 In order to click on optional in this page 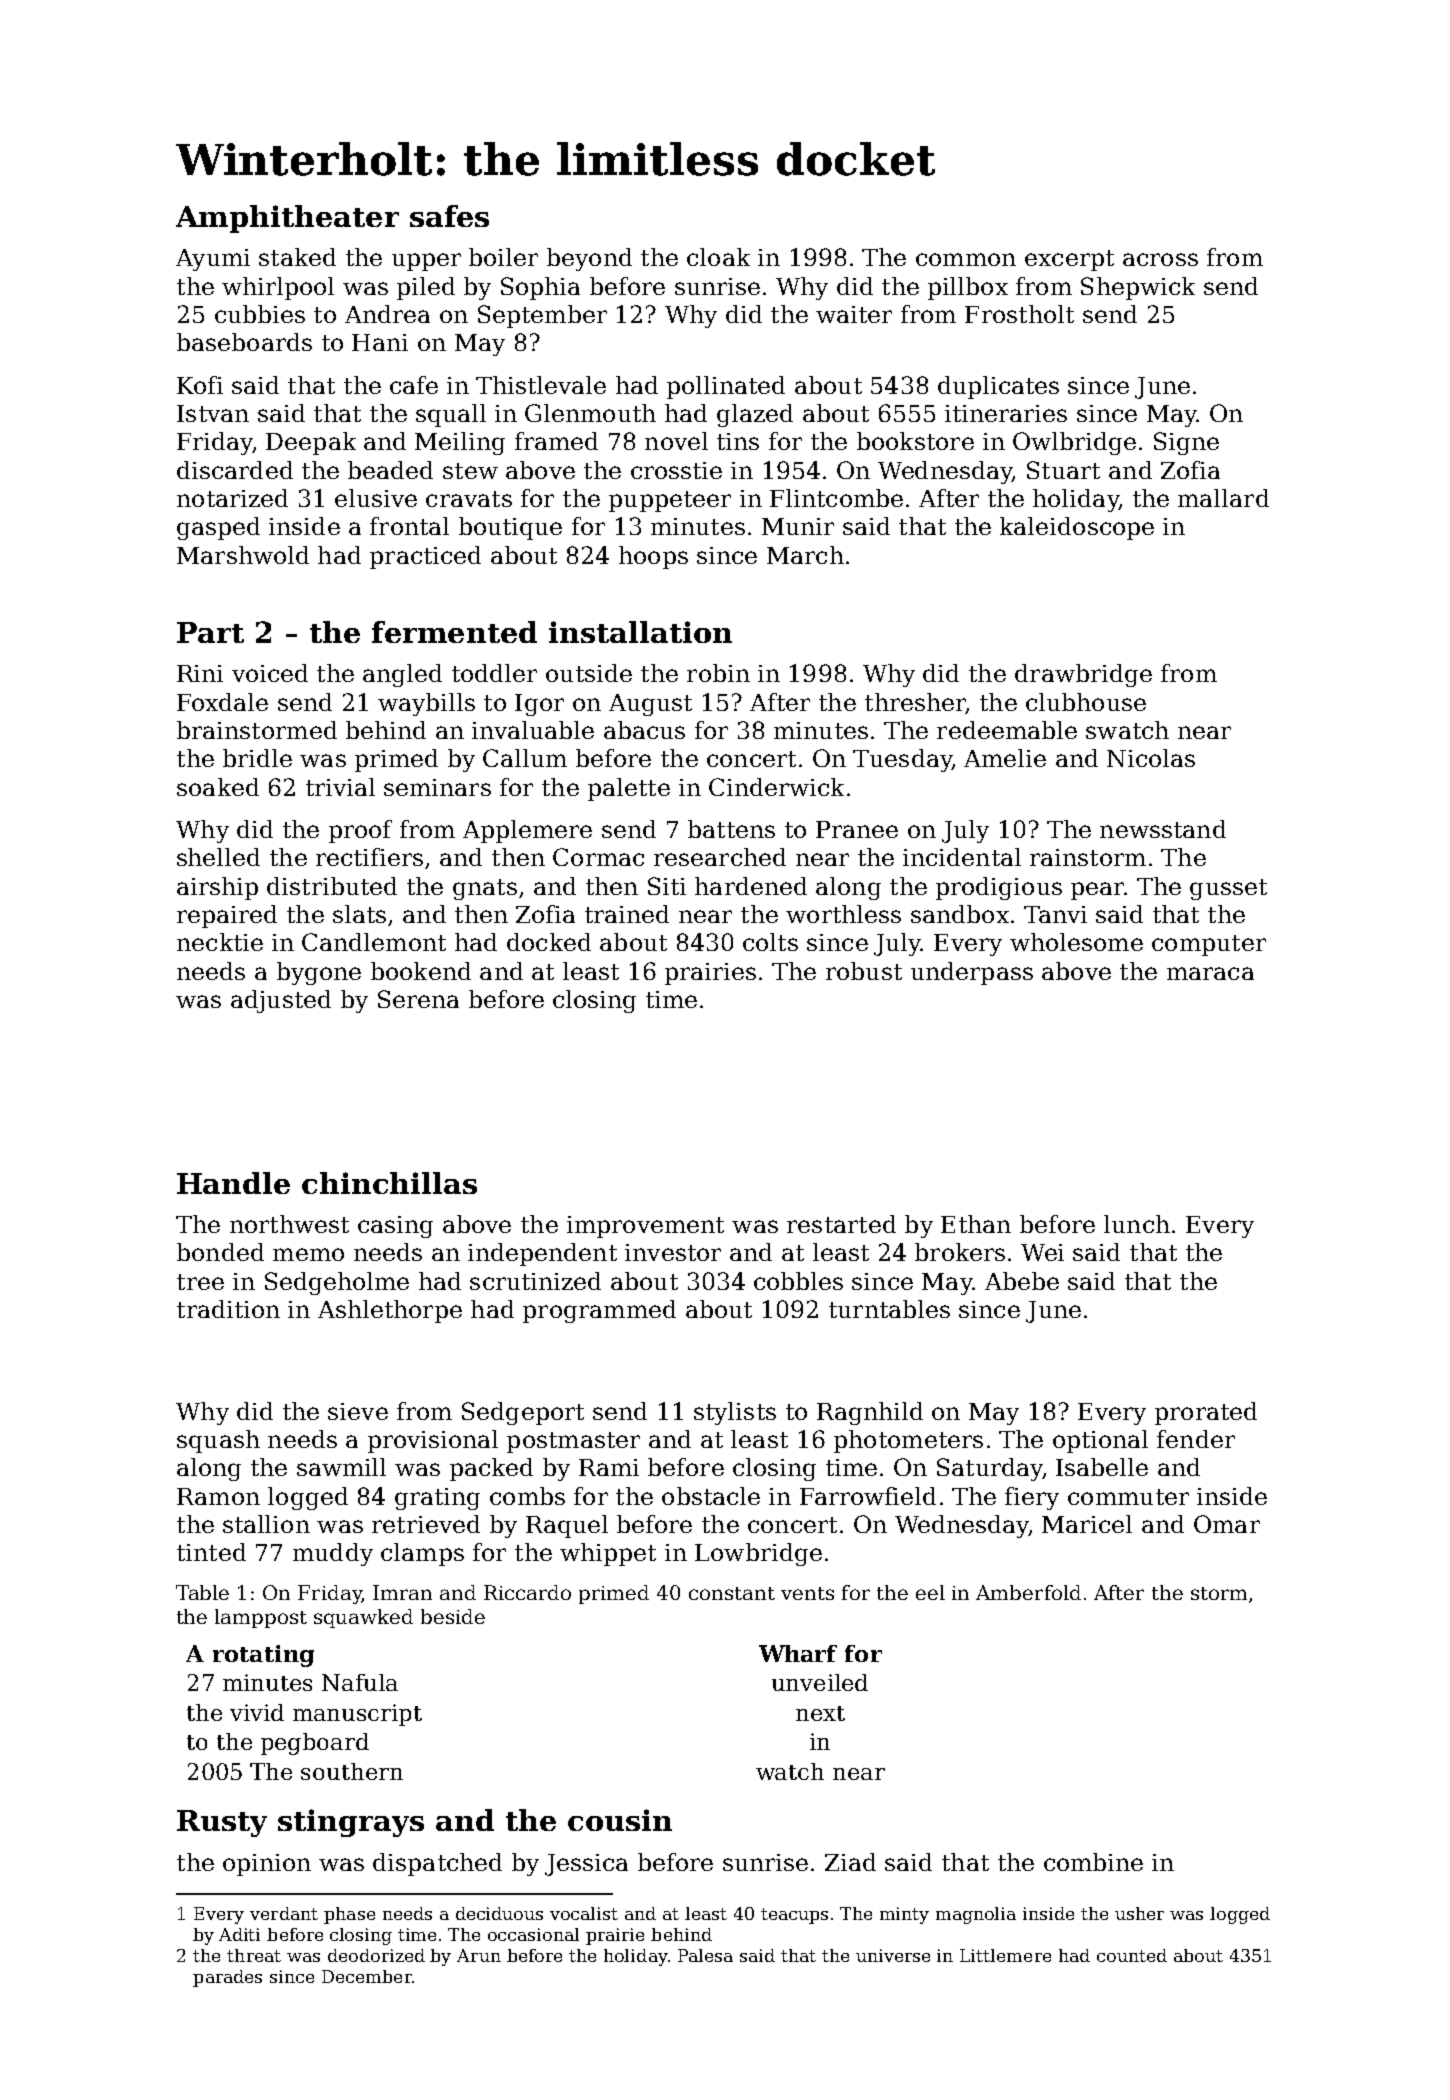, I will do `click(1100, 1441)`.
